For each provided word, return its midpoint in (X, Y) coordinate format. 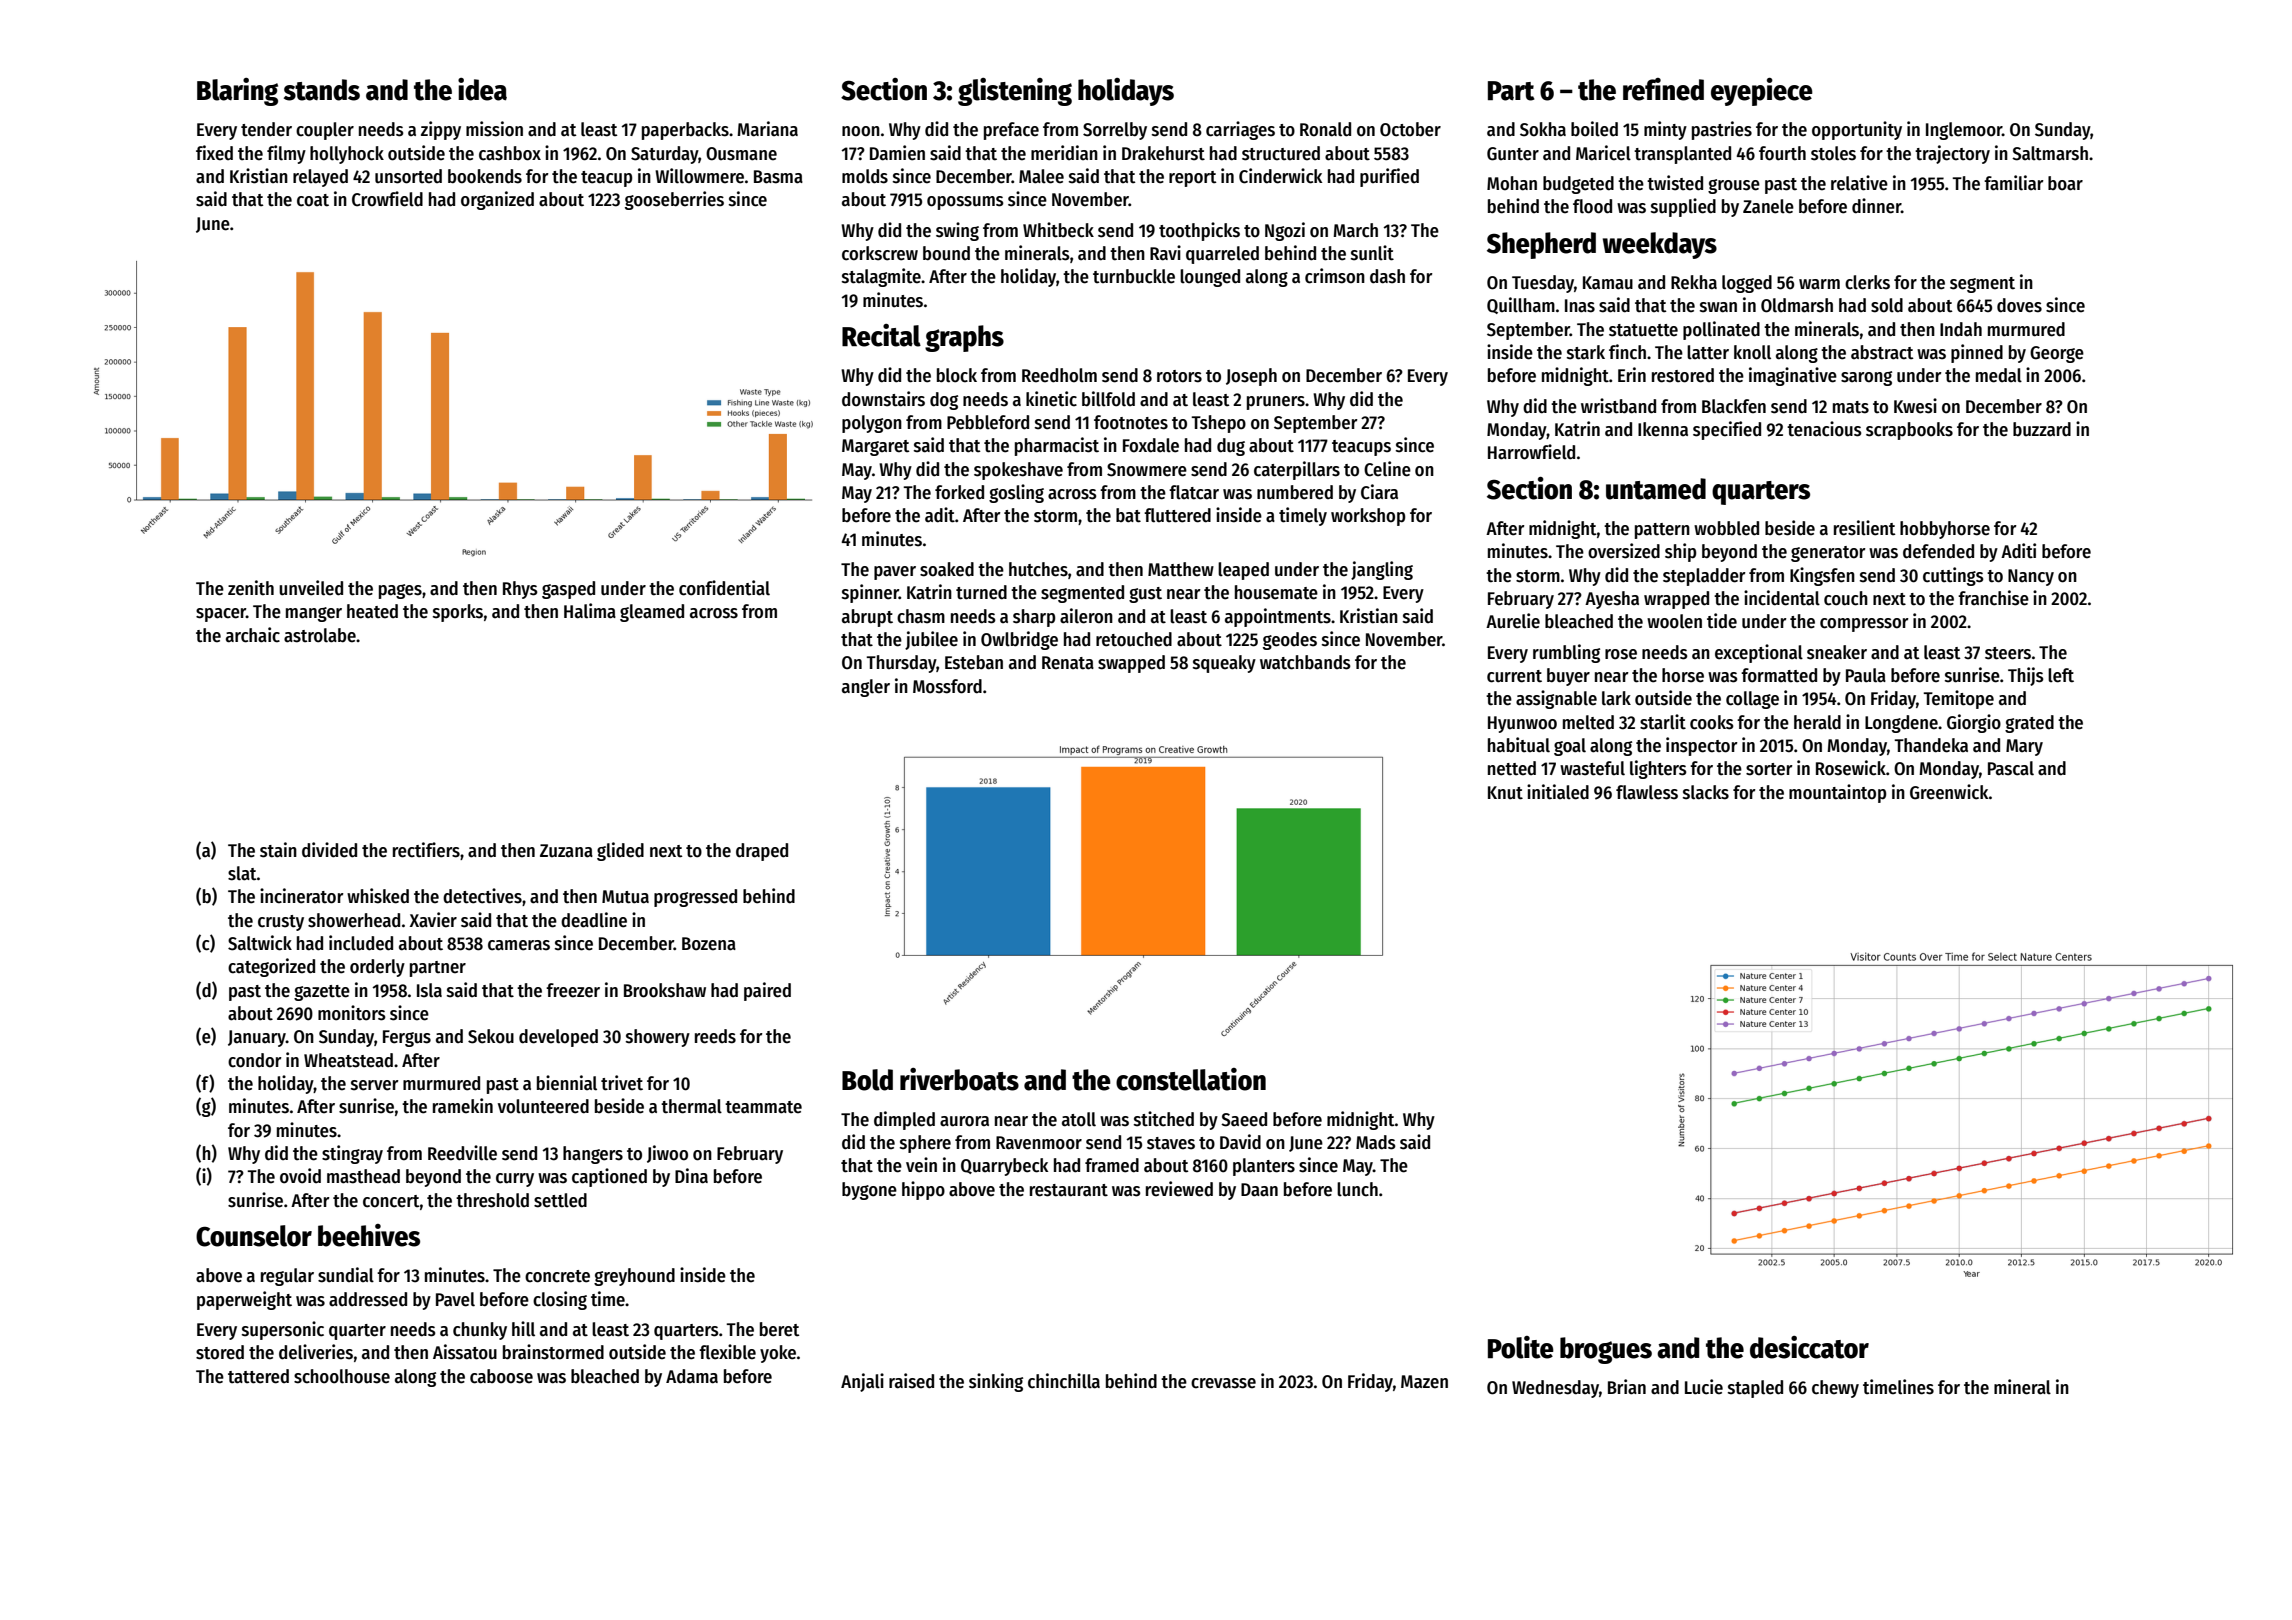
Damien (897, 153)
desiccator (1809, 1347)
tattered (258, 1376)
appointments (1278, 617)
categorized (271, 967)
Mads (1376, 1142)
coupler (325, 131)
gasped (568, 590)
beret (780, 1329)
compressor (1864, 625)
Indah (1961, 329)
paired (767, 991)
